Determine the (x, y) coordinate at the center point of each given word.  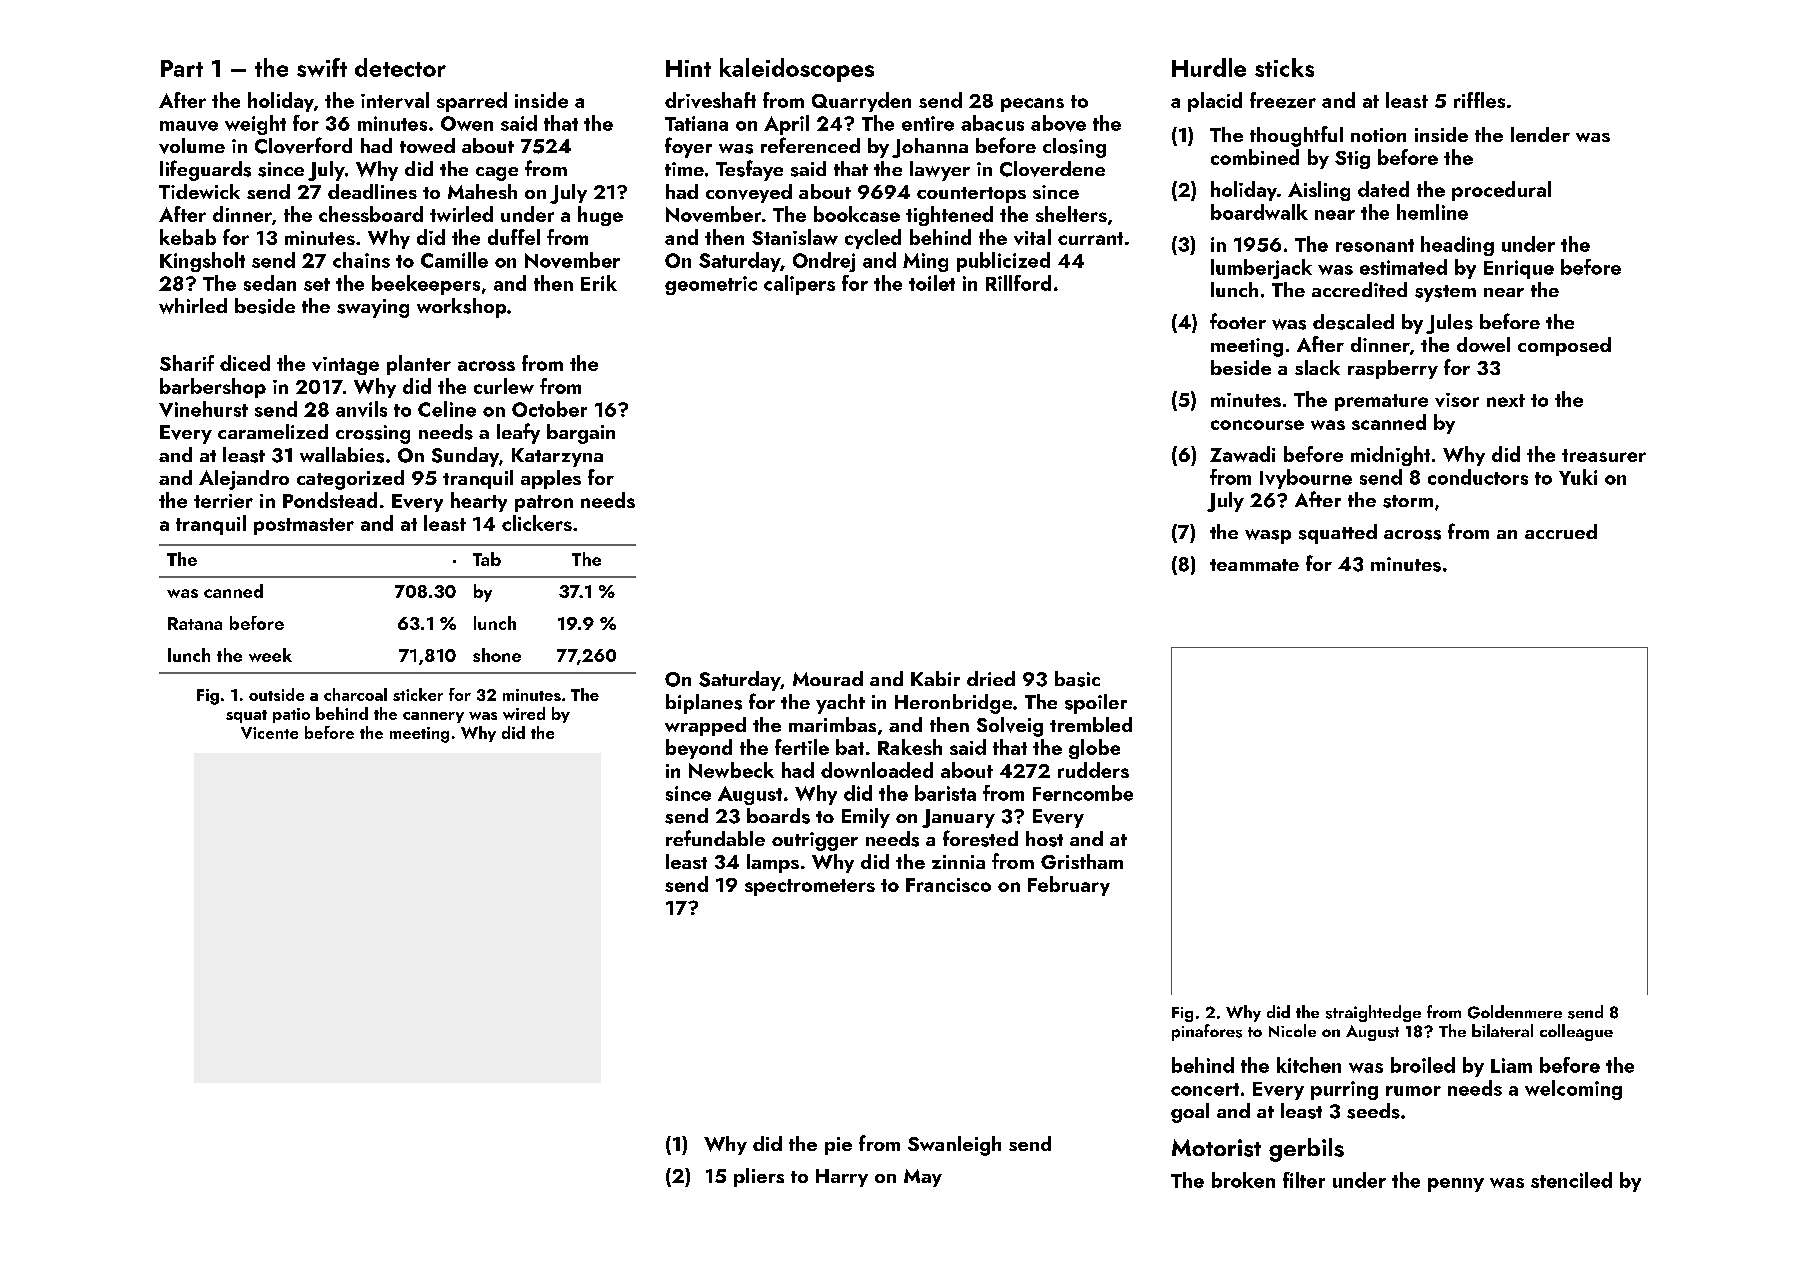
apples (551, 479)
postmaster (304, 526)
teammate (1254, 565)
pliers (759, 1177)
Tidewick (199, 191)
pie (838, 1146)
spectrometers (810, 887)
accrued (1561, 531)
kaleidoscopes (797, 70)
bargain (581, 434)
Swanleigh (954, 1146)
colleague (1576, 1032)
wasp (1268, 536)
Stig (1352, 160)
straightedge (1373, 1013)
